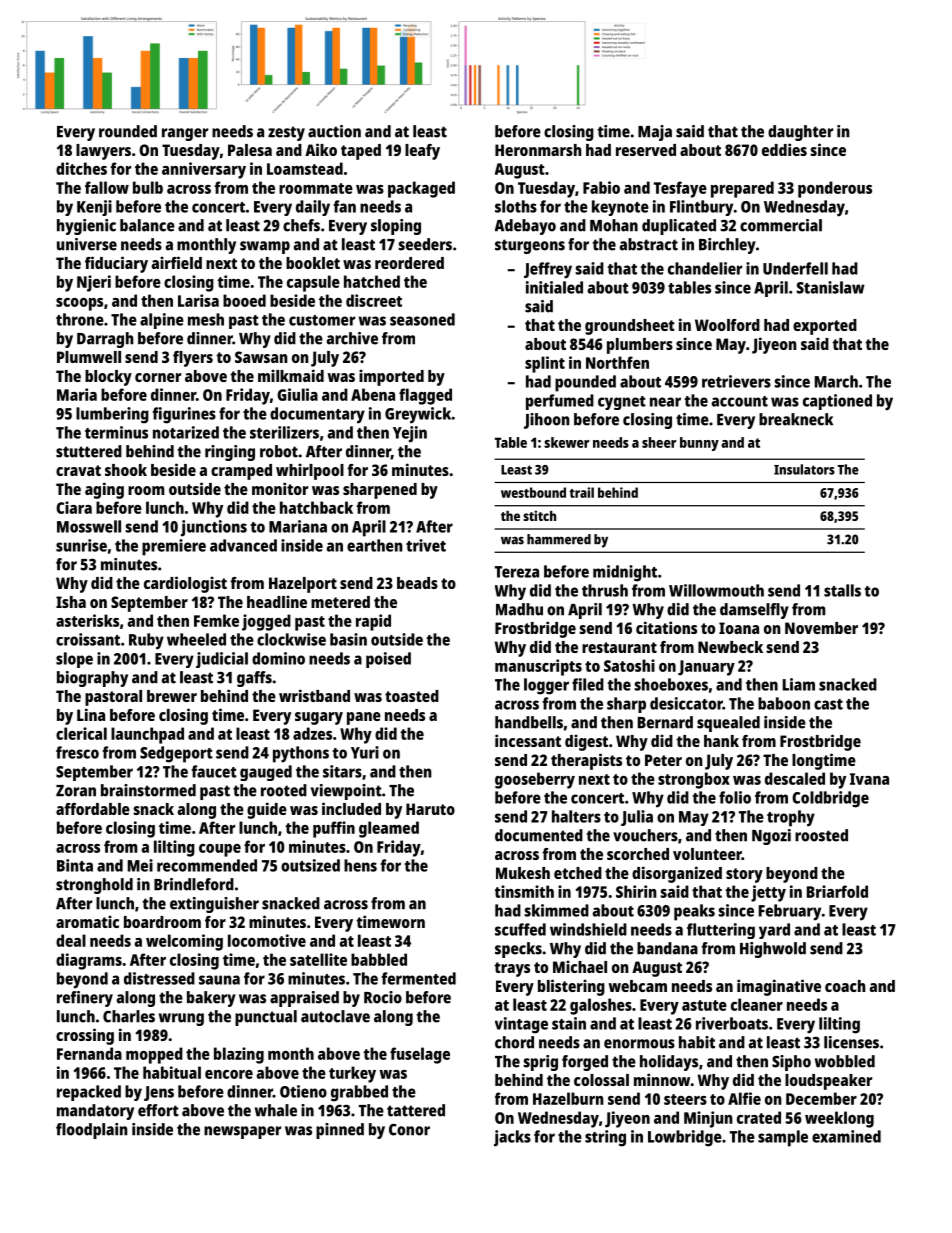 The image size is (952, 1233). Describe the element at coordinates (379, 959) in the page. I see `babbled` at that location.
